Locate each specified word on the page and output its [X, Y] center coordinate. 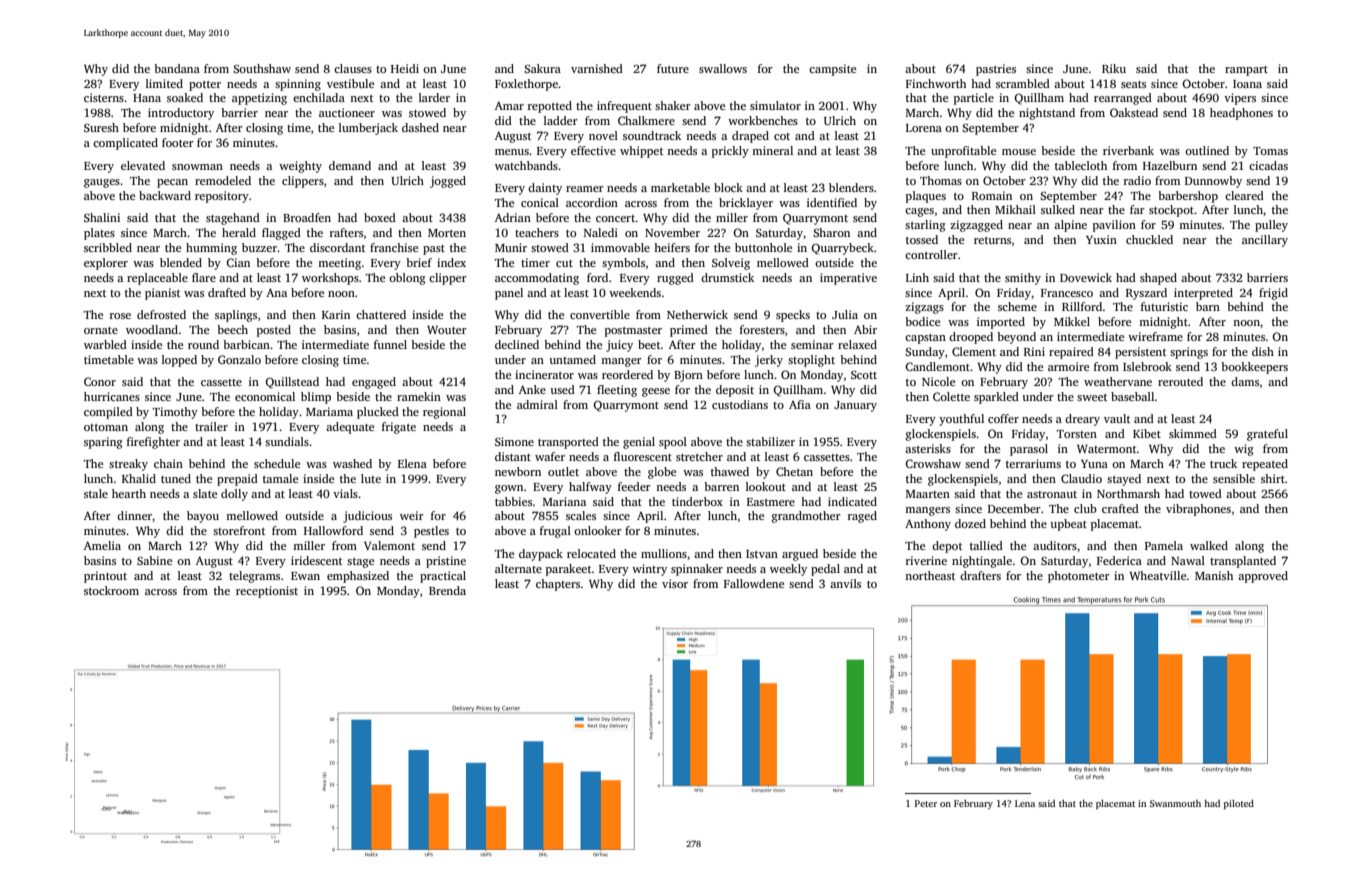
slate [205, 493]
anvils [845, 583]
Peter [926, 803]
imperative [848, 279]
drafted [227, 292]
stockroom [111, 590]
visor [675, 583]
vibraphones [1198, 510]
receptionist [267, 592]
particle [974, 99]
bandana [177, 68]
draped [750, 137]
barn [1208, 306]
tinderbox [697, 501]
